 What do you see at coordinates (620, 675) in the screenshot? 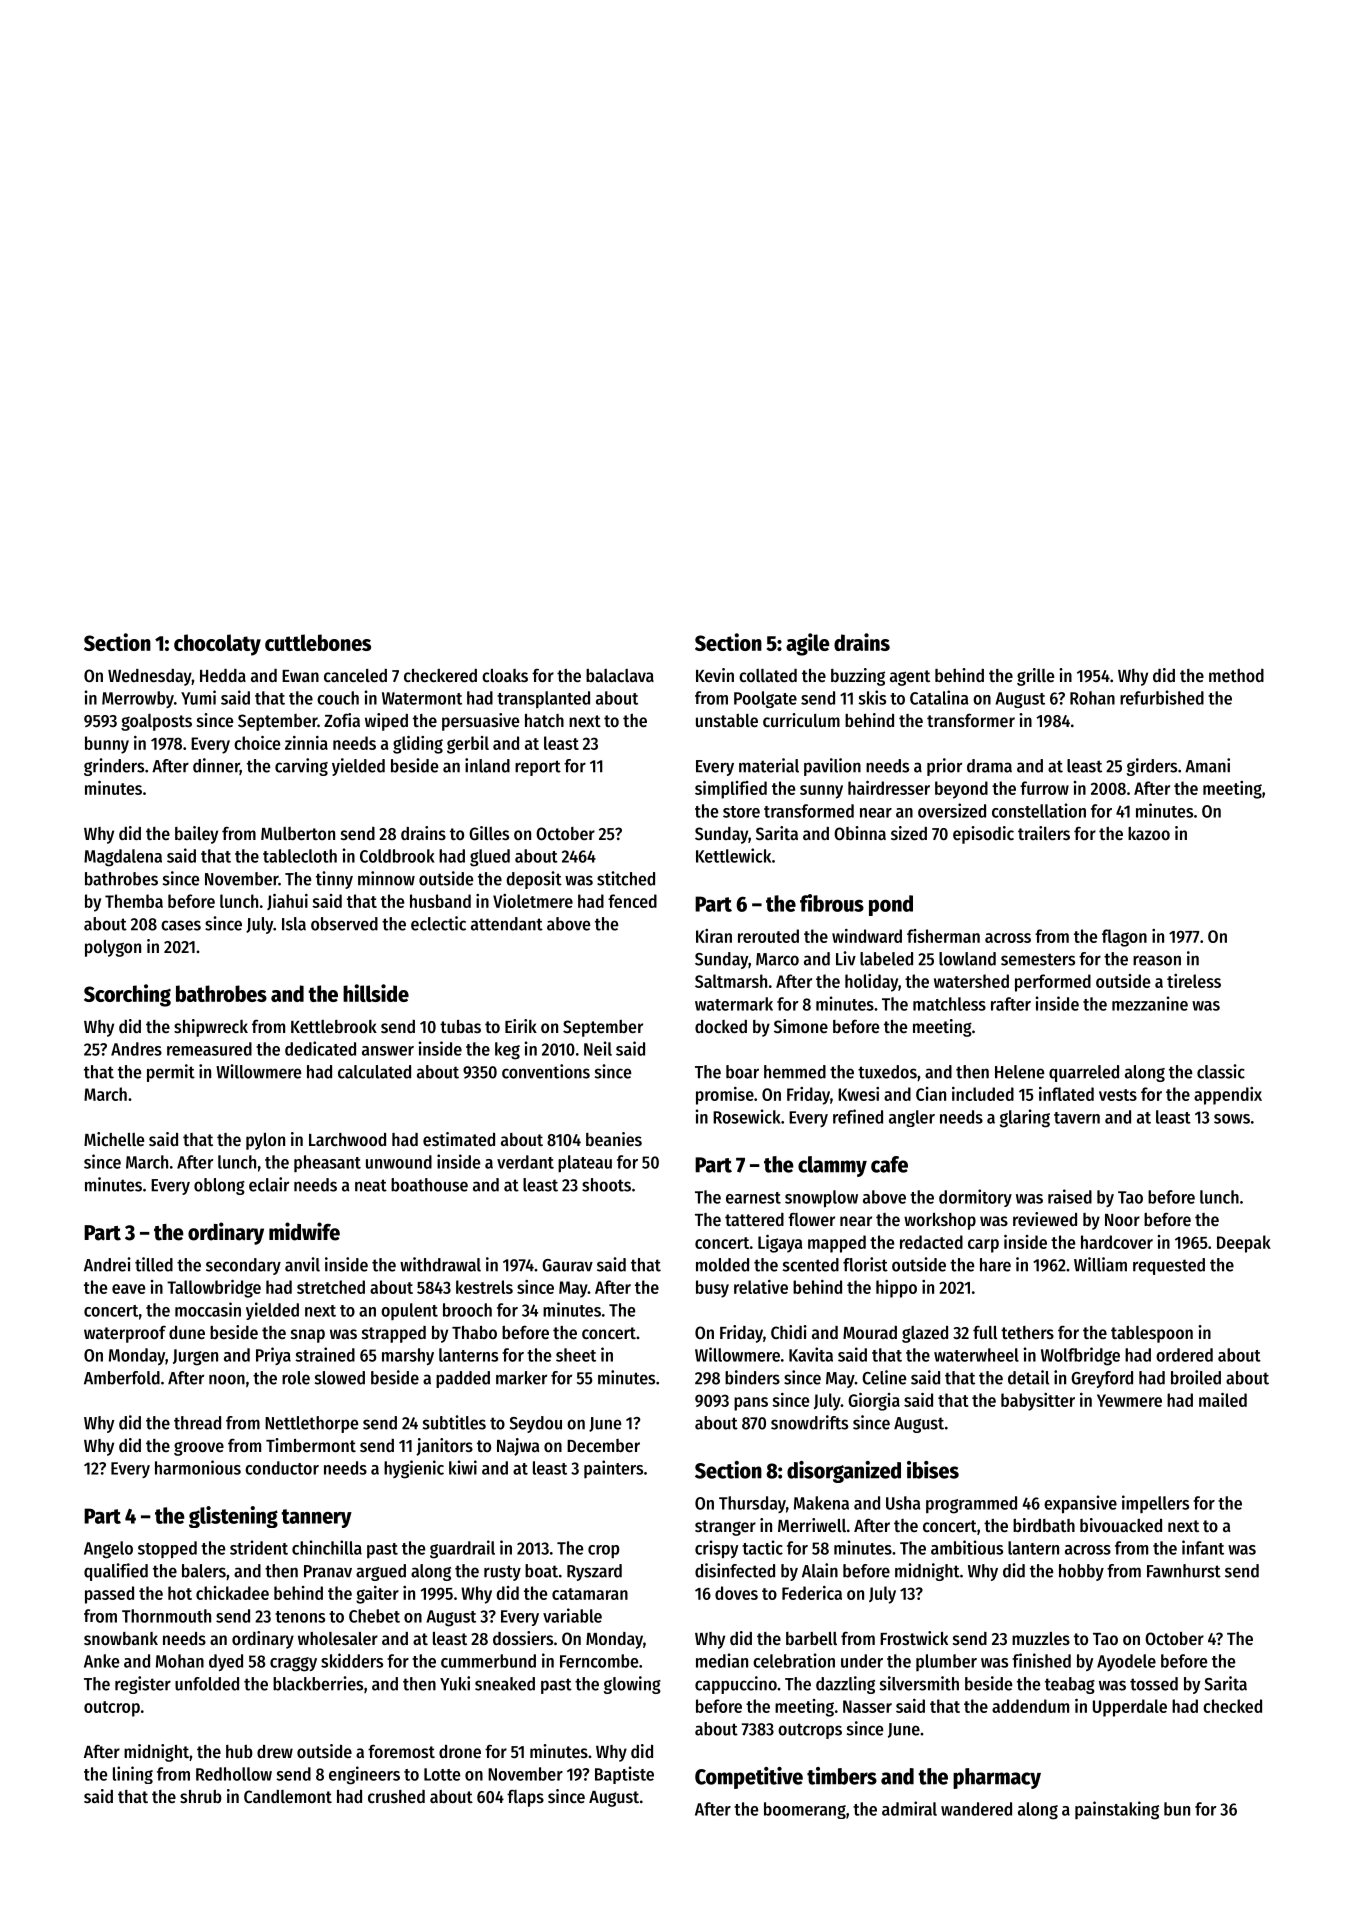
I see `balaclava` at bounding box center [620, 675].
